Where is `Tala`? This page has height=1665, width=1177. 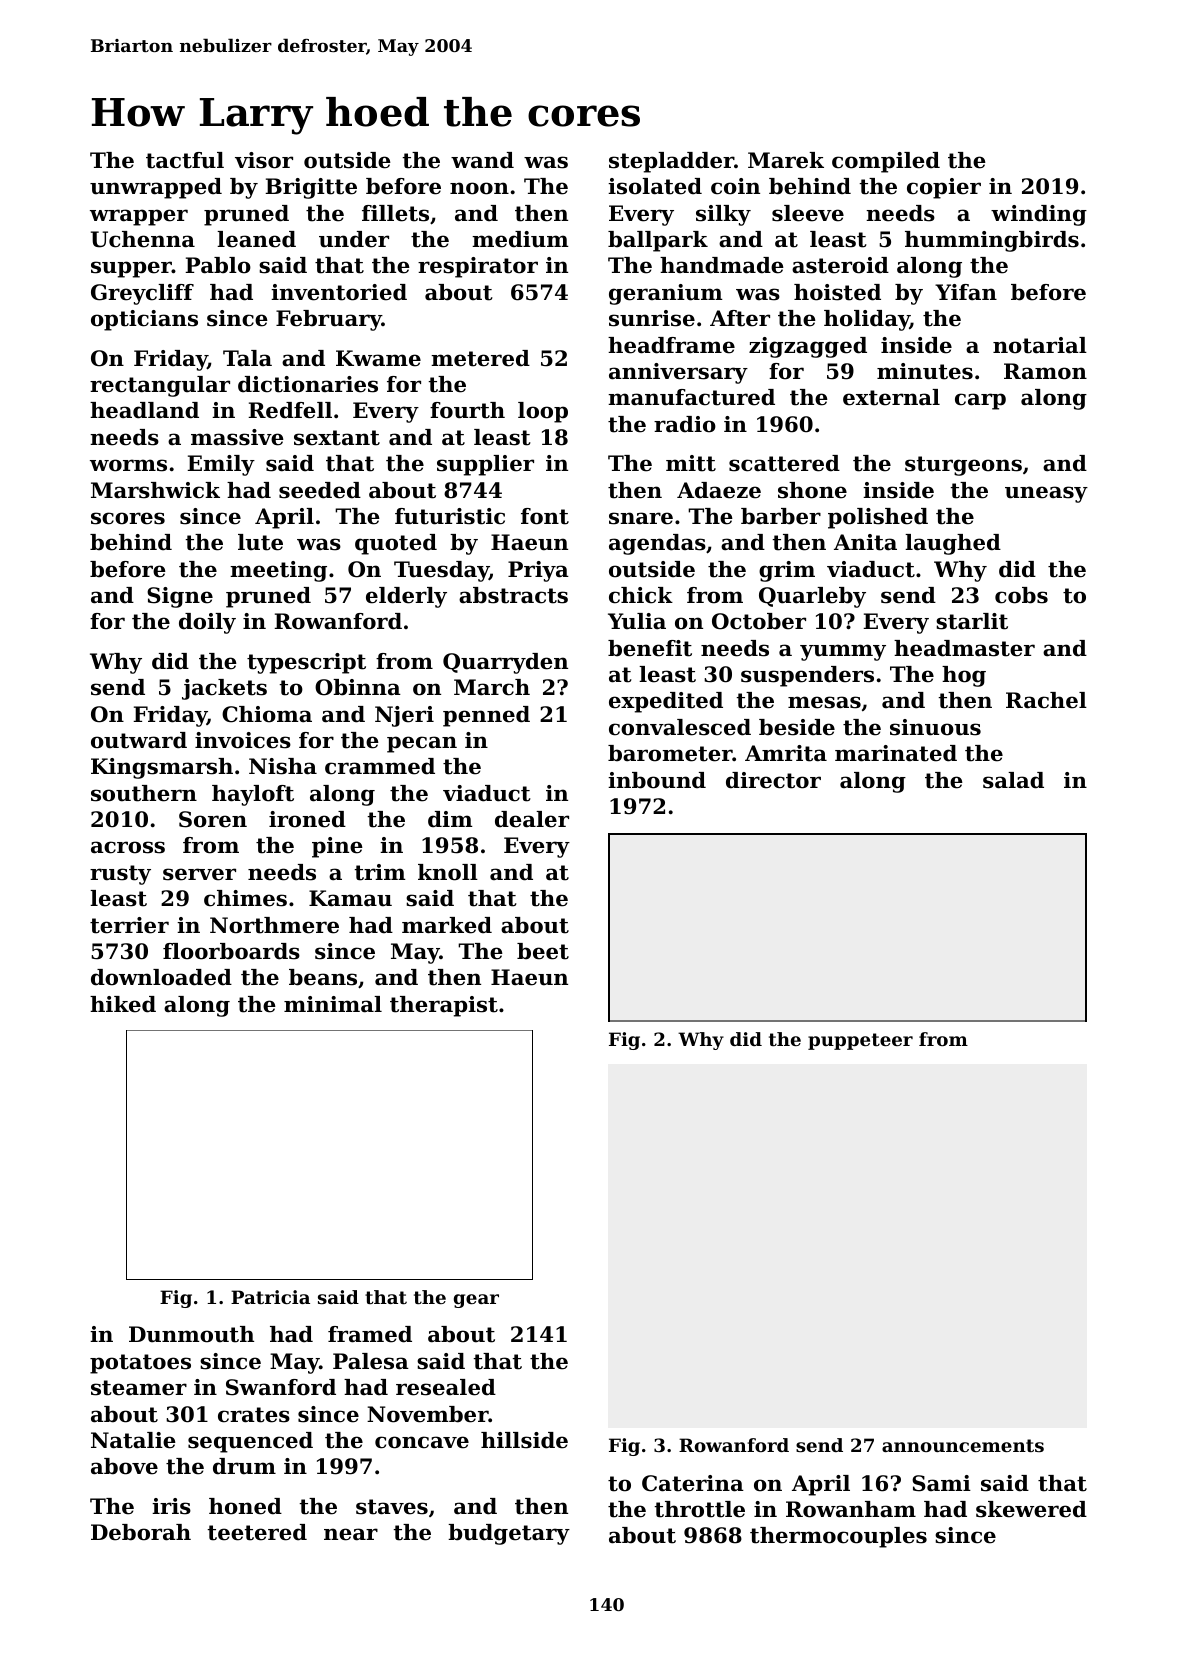
Tala is located at coordinates (247, 358).
